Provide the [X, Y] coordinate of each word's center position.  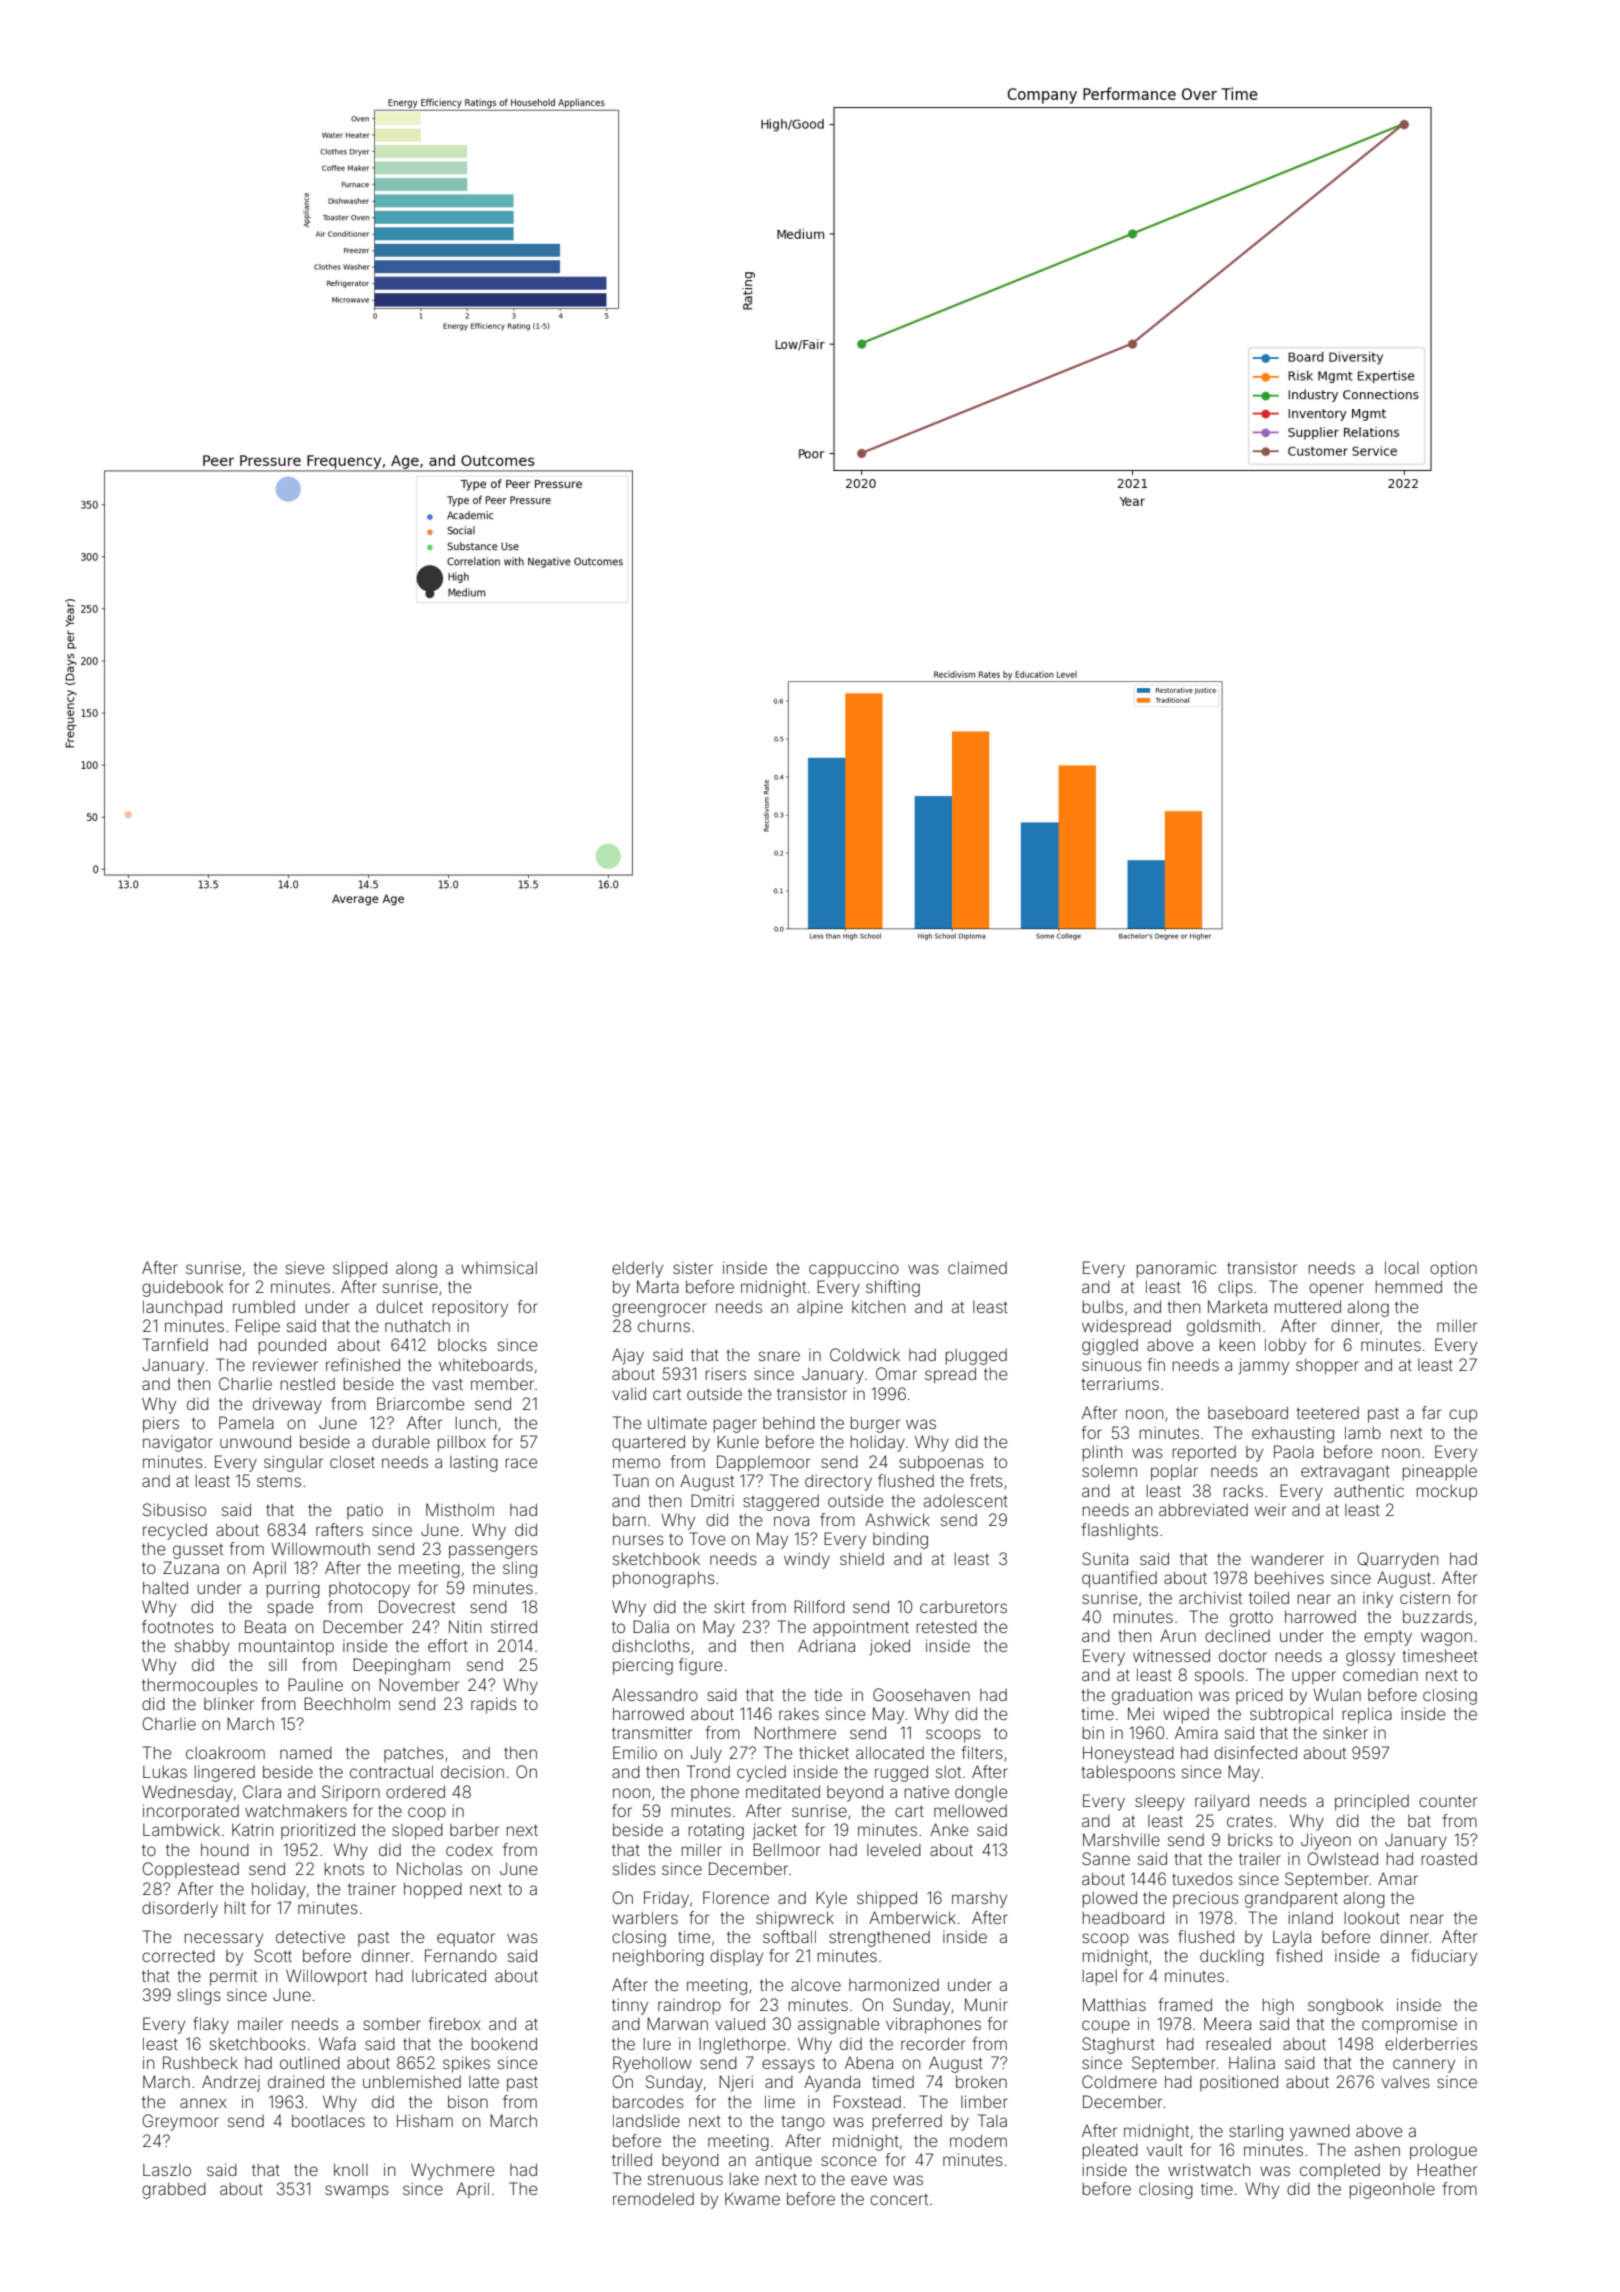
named [306, 1753]
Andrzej [231, 2083]
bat [1419, 1821]
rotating [716, 1832]
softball [789, 1936]
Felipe [258, 1327]
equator [466, 1939]
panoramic [1176, 1270]
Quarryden [1397, 1560]
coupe [1106, 2027]
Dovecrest [417, 1606]
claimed [977, 1267]
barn [629, 1519]
